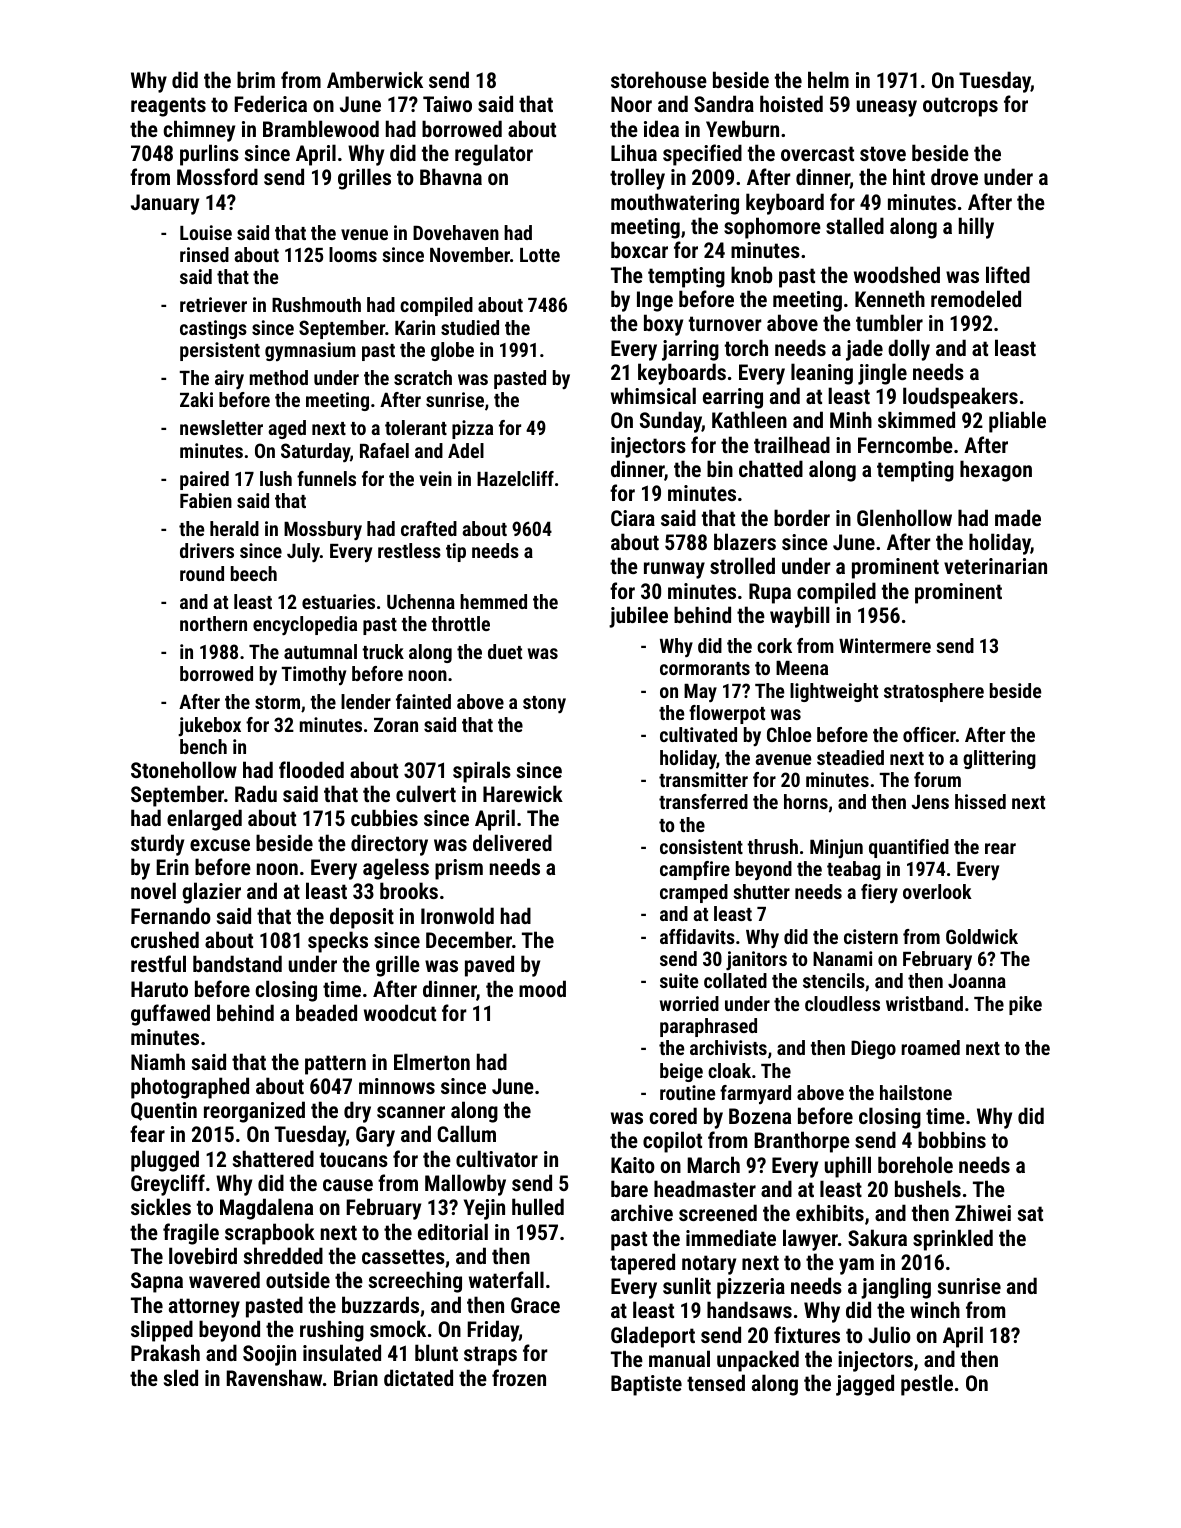 The width and height of the document is (1181, 1528). I want to click on pattern, so click(335, 1065).
